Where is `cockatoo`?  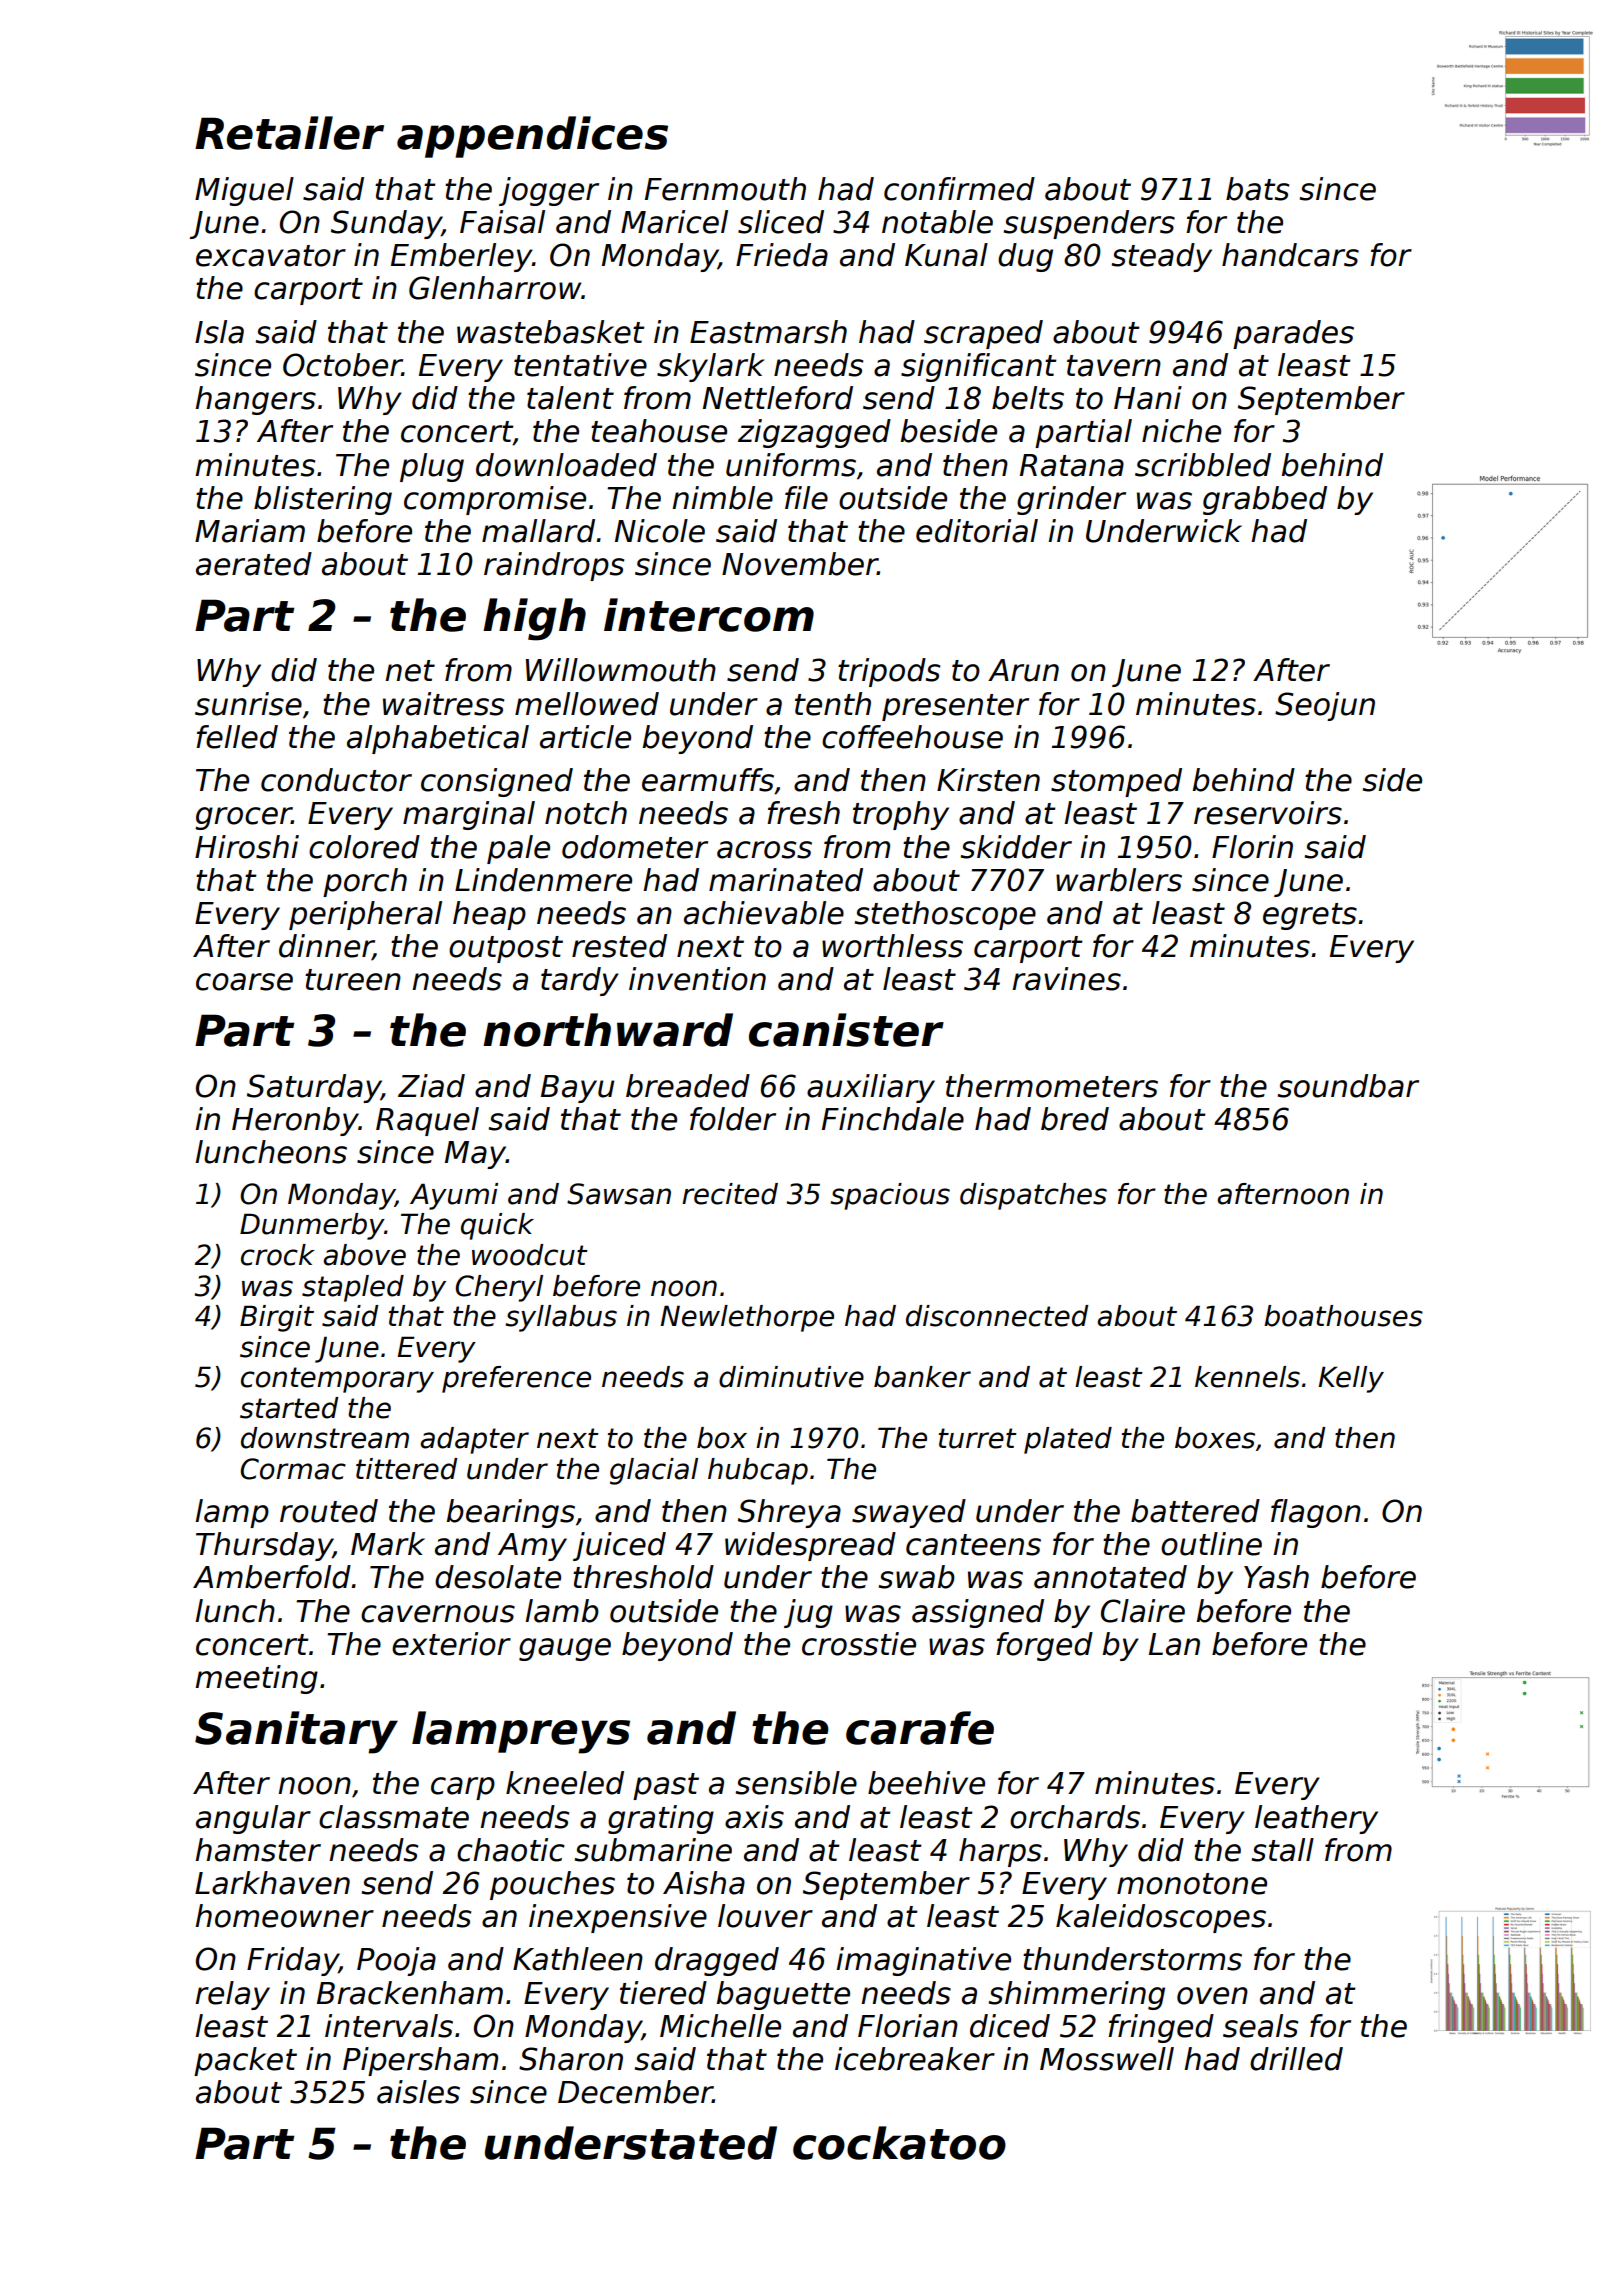
cockatoo is located at coordinates (899, 2143).
